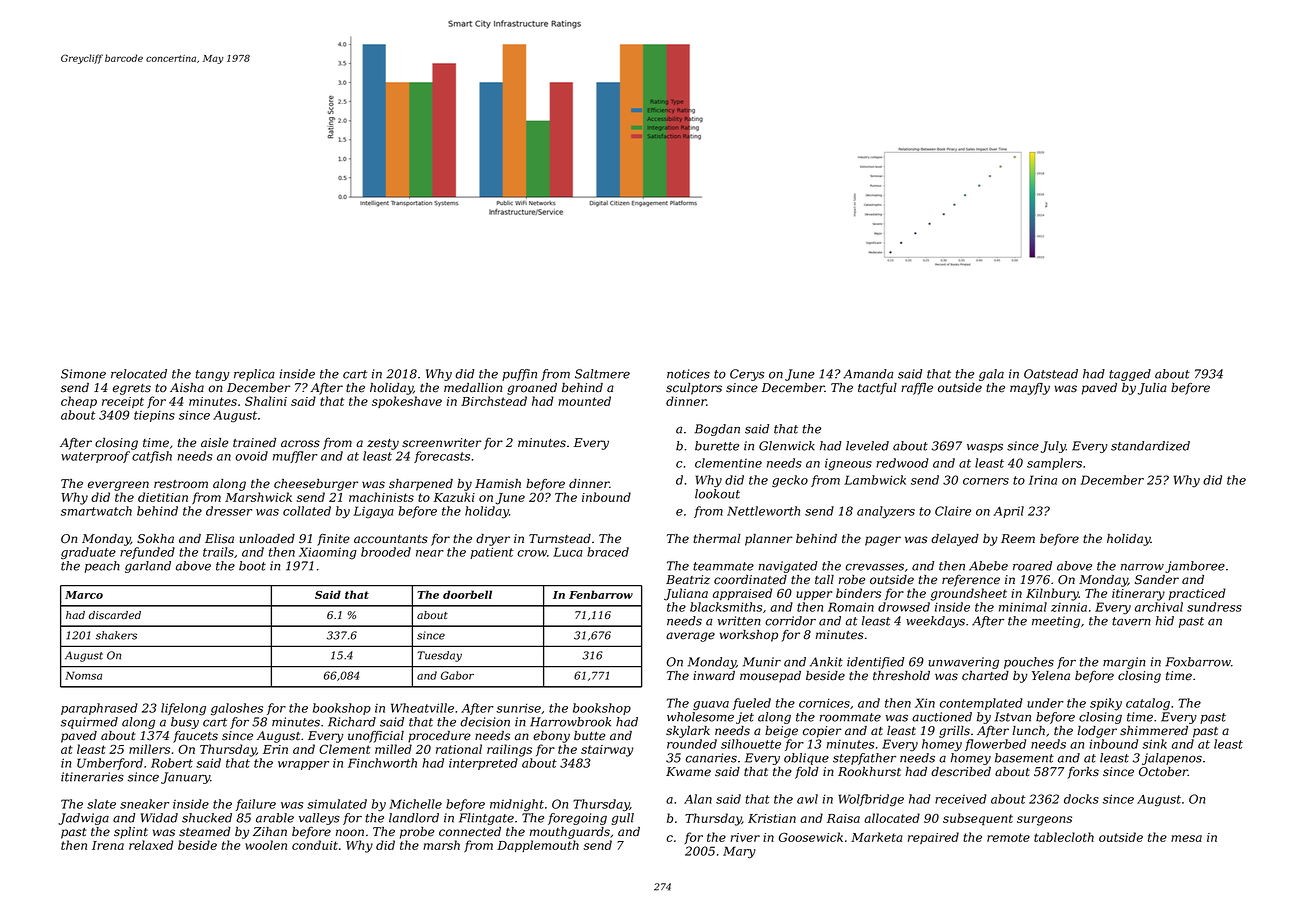 The width and height of the image is (1308, 924). Describe the element at coordinates (337, 804) in the image. I see `simulated` at that location.
